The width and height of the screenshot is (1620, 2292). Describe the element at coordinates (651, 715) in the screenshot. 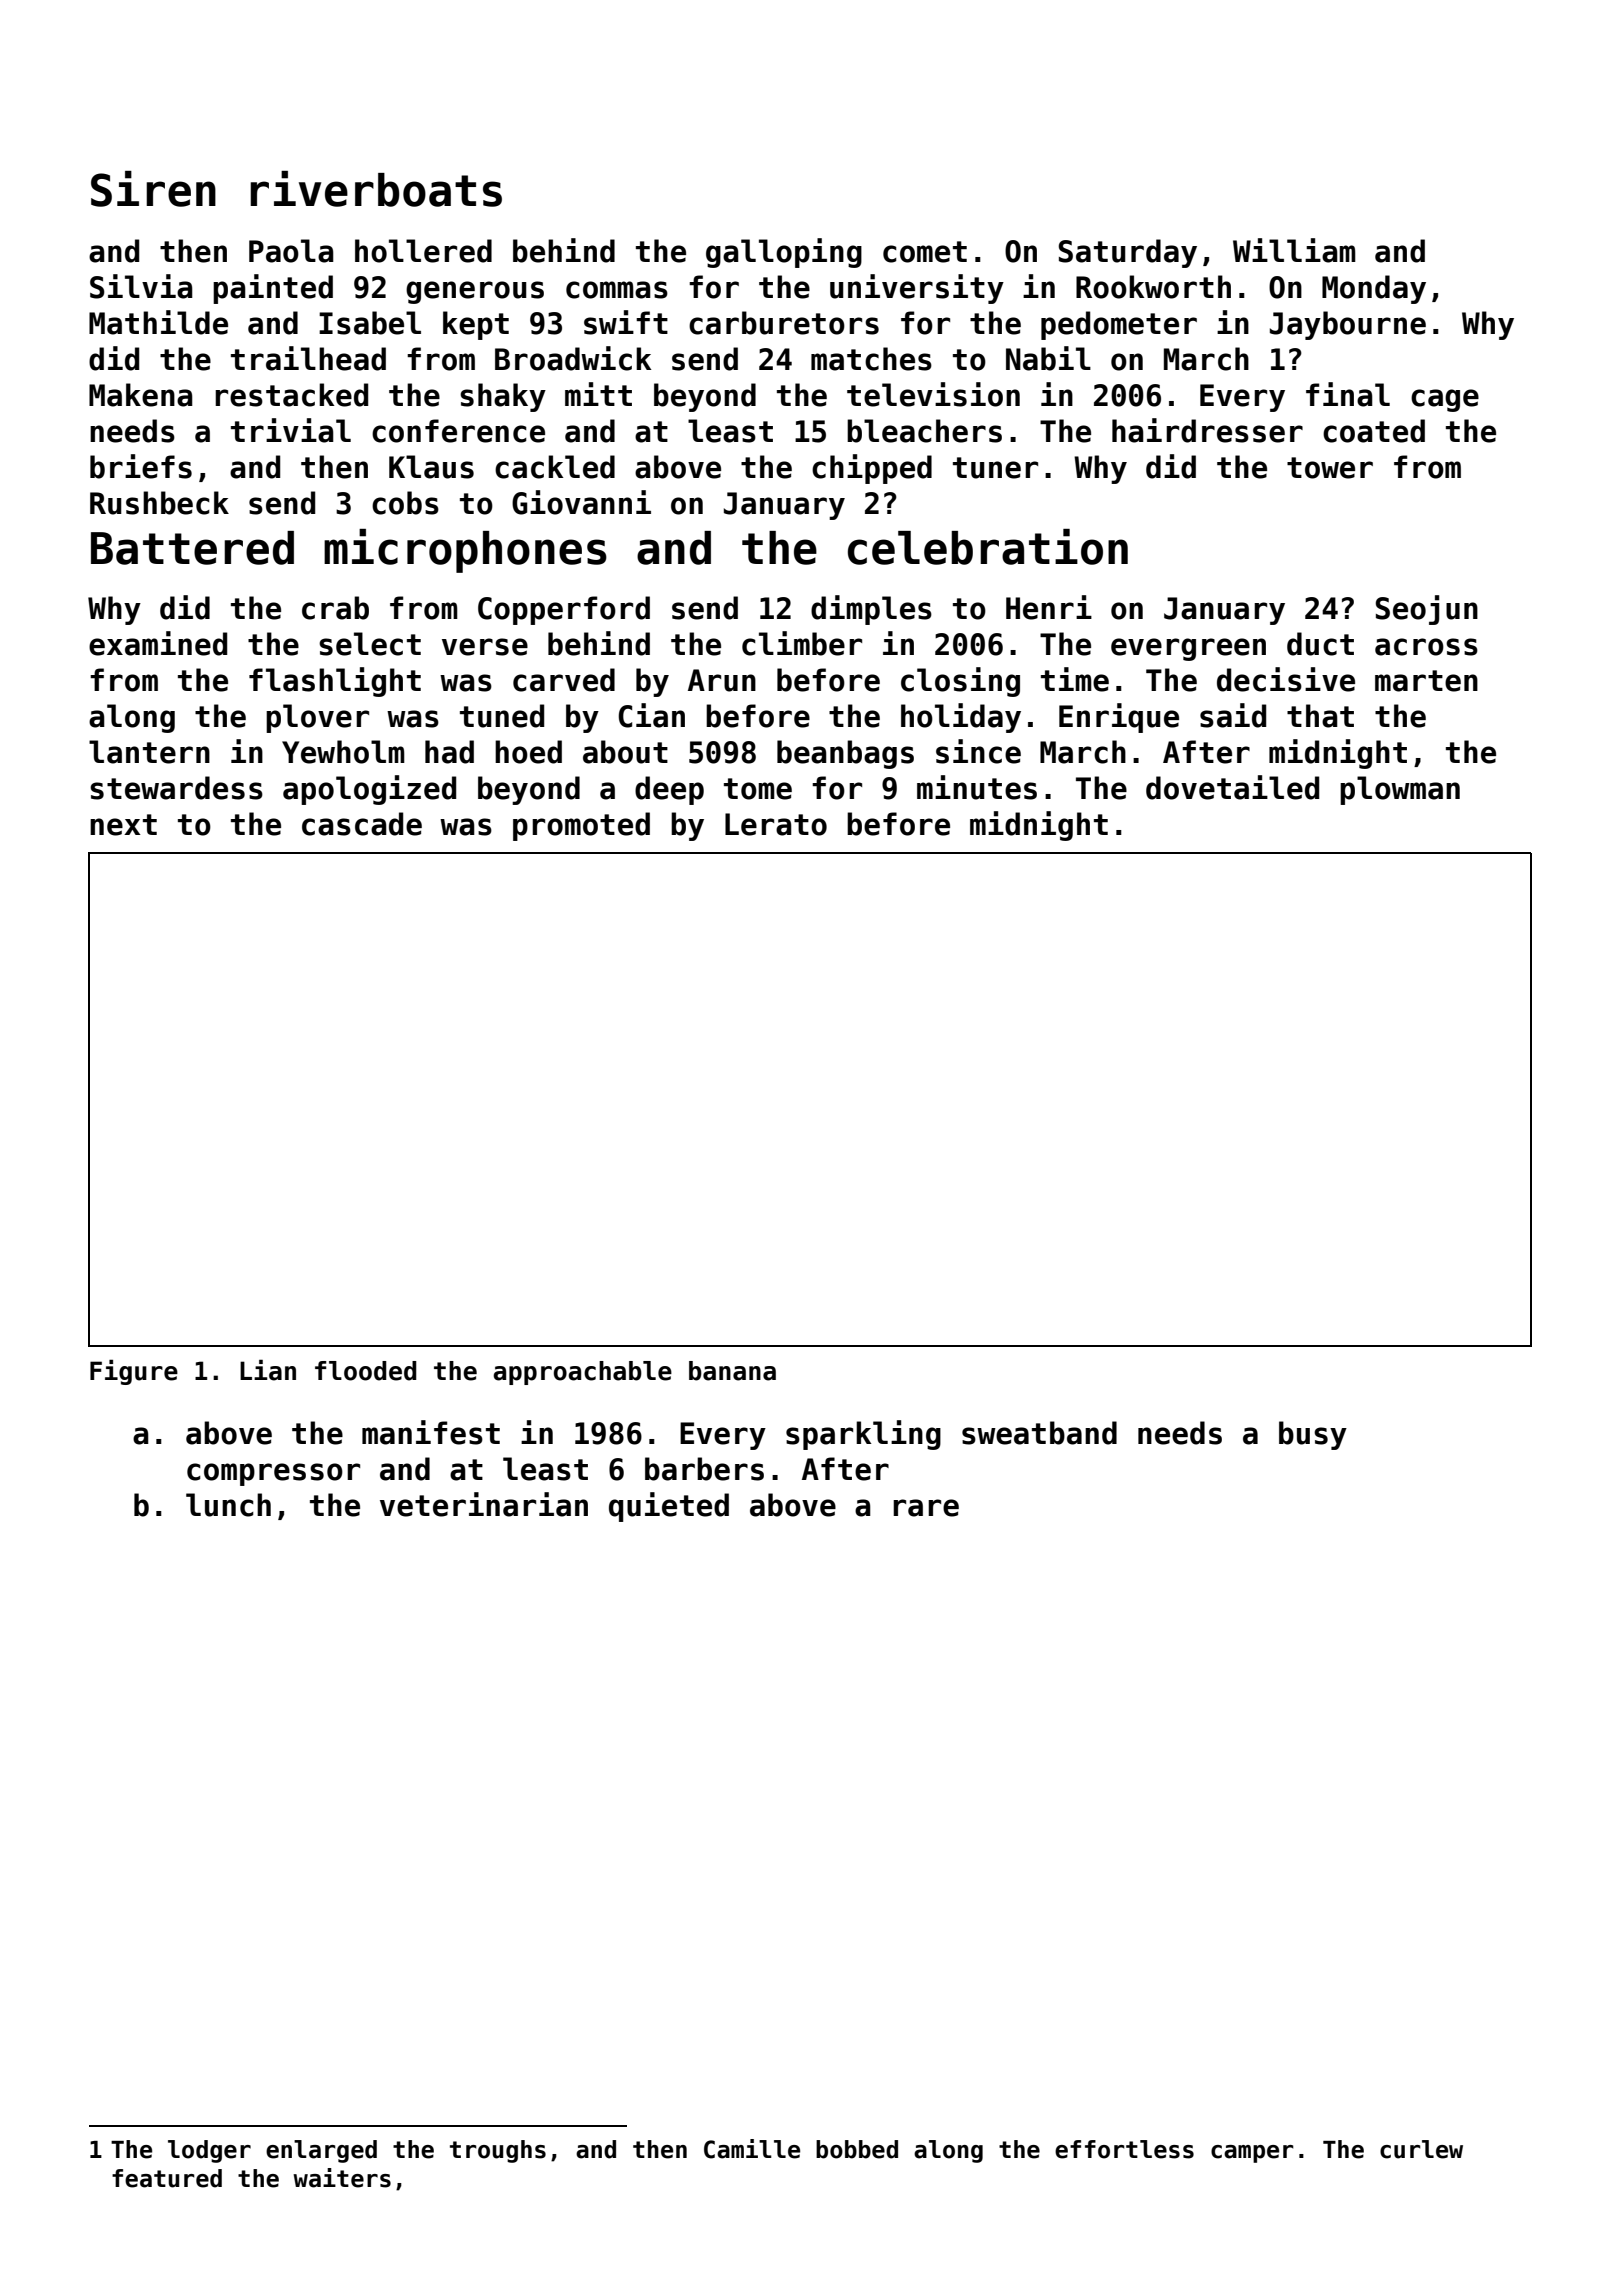

I see `Cian` at that location.
